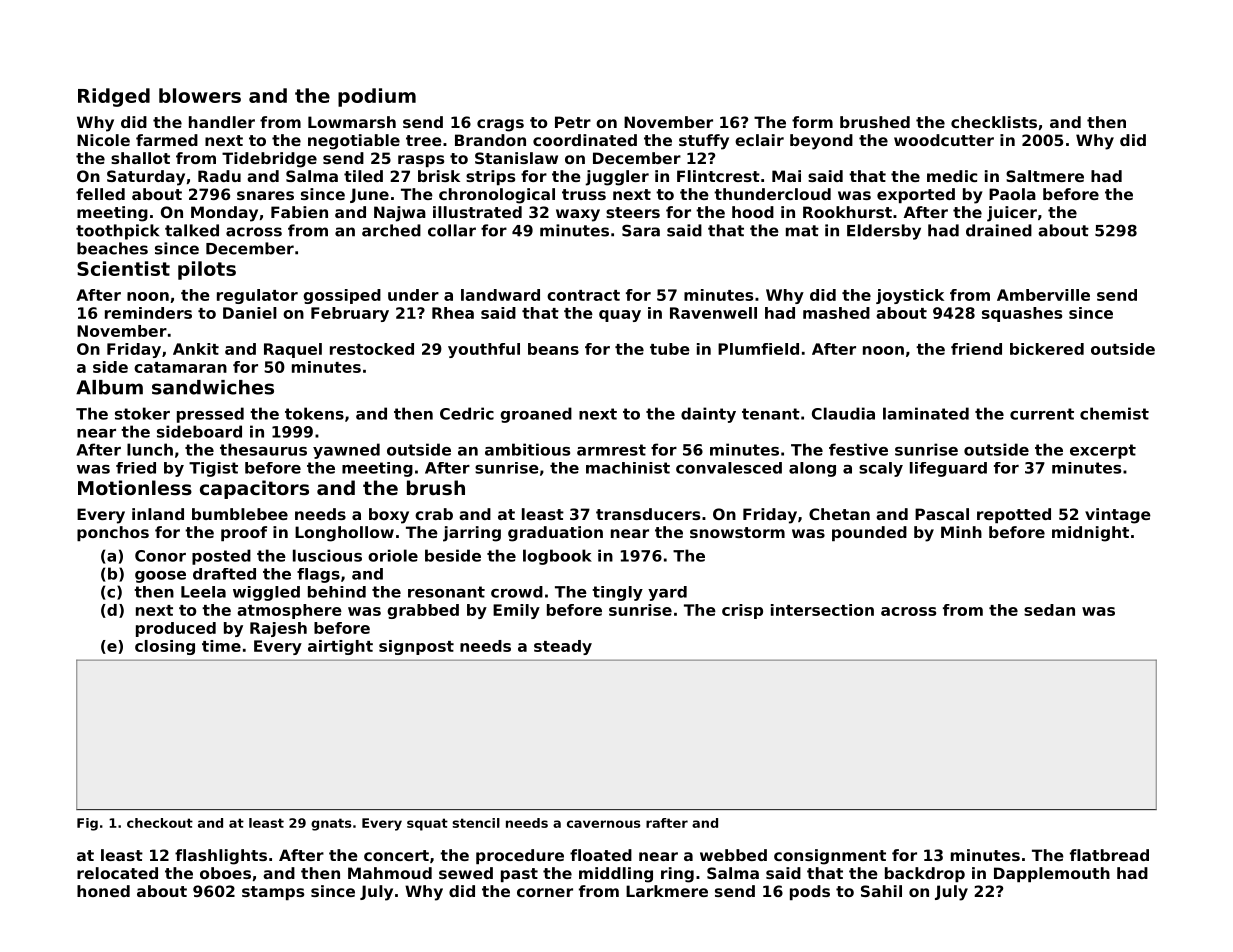 This screenshot has height=952, width=1233. Describe the element at coordinates (113, 533) in the screenshot. I see `ponchos` at that location.
